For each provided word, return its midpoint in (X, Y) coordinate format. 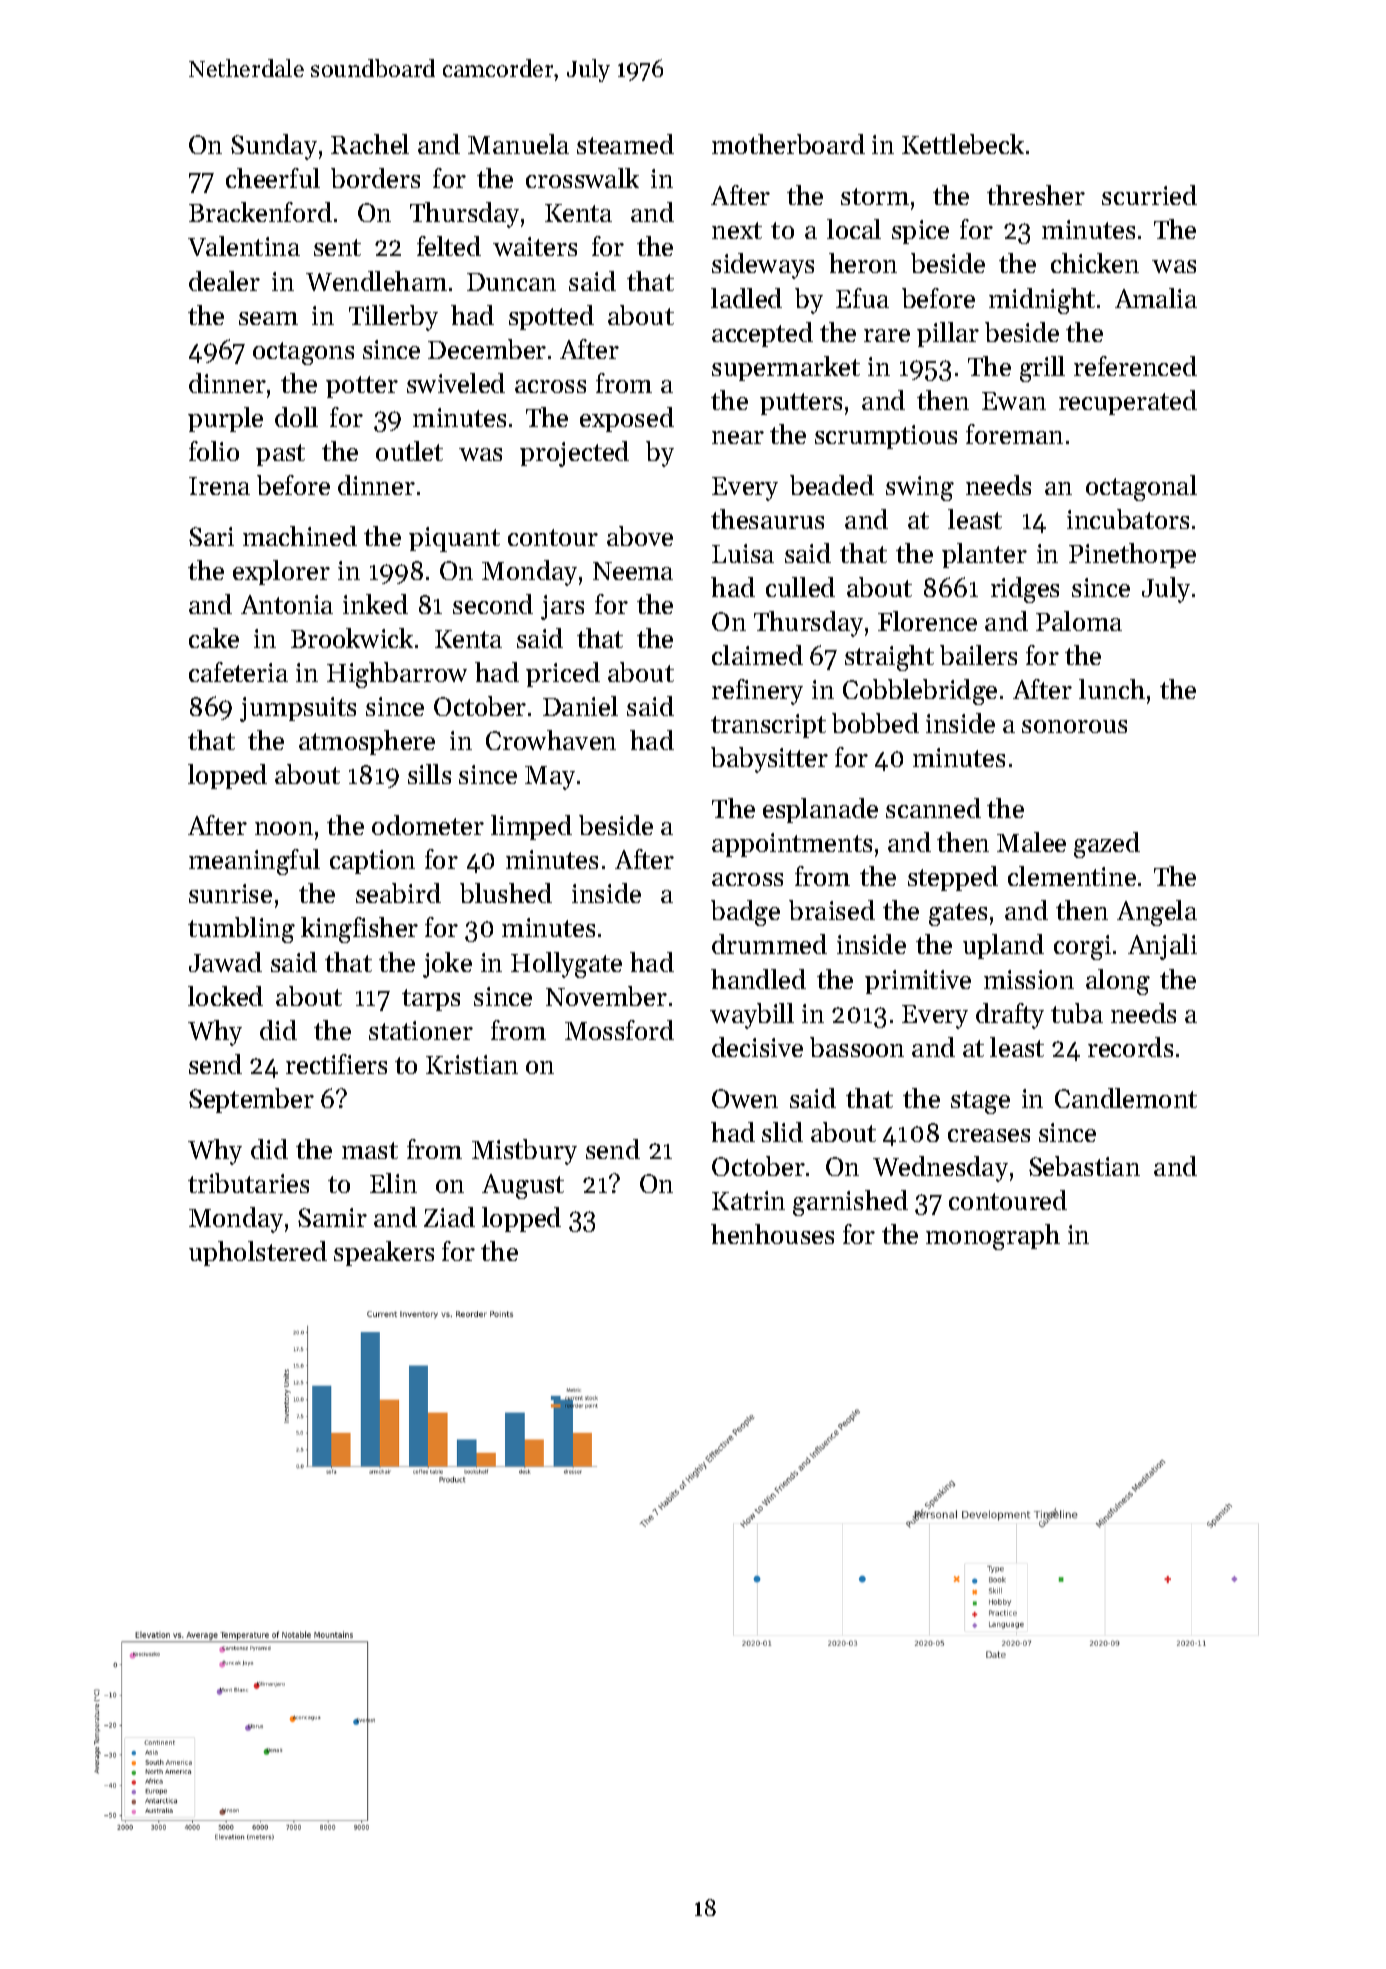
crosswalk (582, 178)
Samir (332, 1217)
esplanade (820, 810)
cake (214, 638)
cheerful (273, 178)
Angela (1157, 913)
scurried (1149, 195)
